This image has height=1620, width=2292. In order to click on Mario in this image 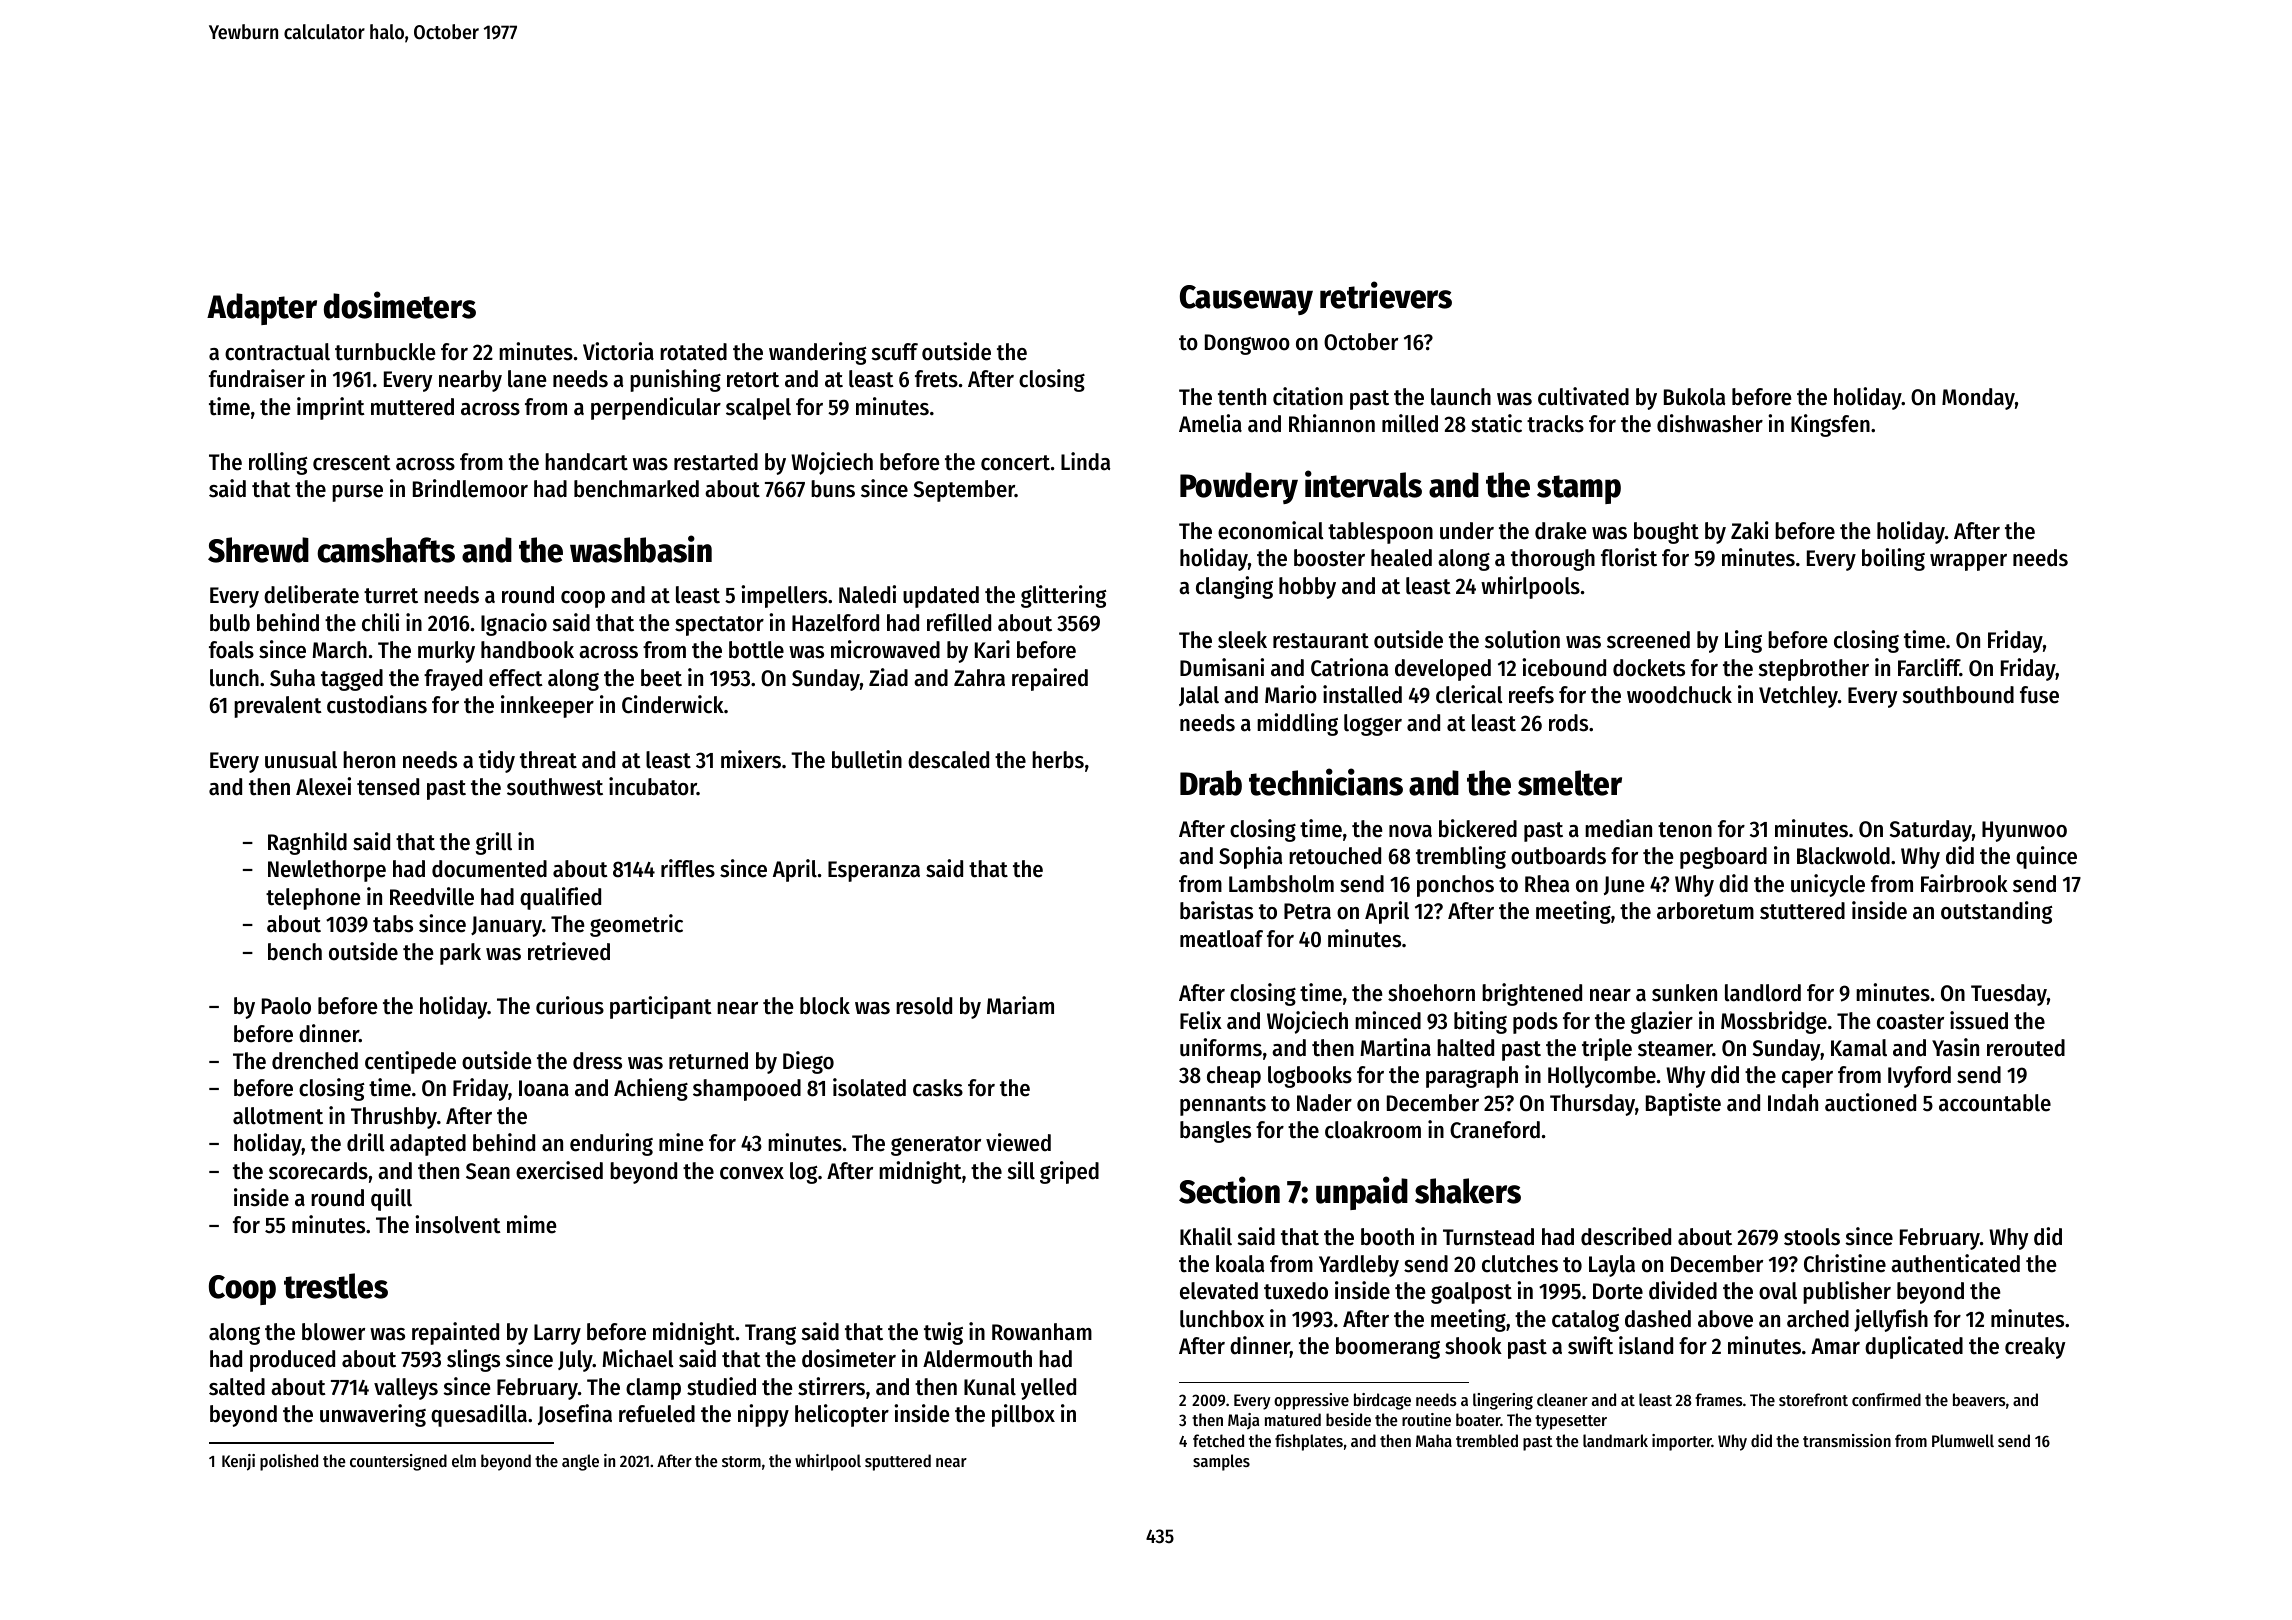, I will do `click(1291, 694)`.
